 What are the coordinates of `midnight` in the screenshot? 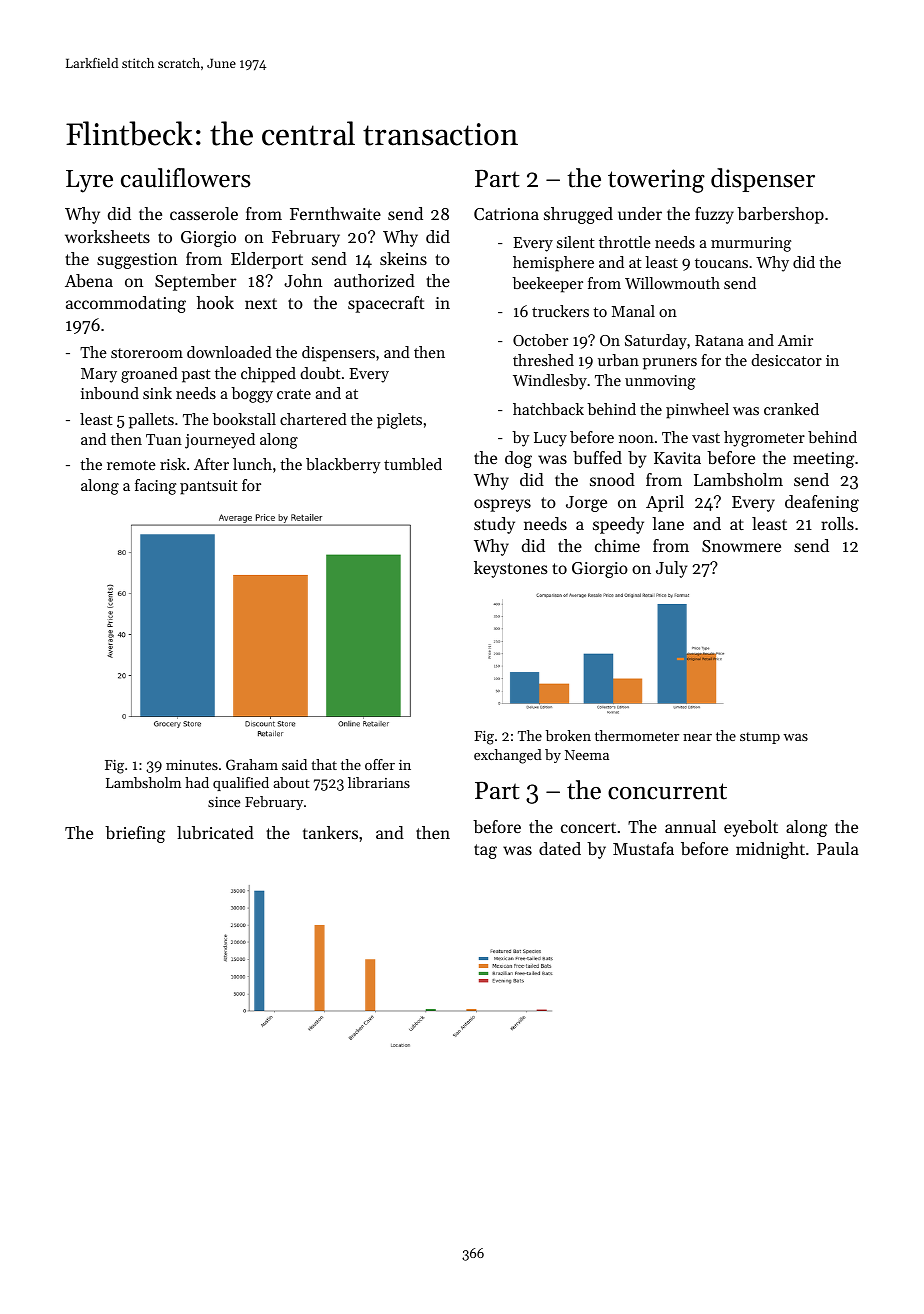 It's located at (770, 850).
